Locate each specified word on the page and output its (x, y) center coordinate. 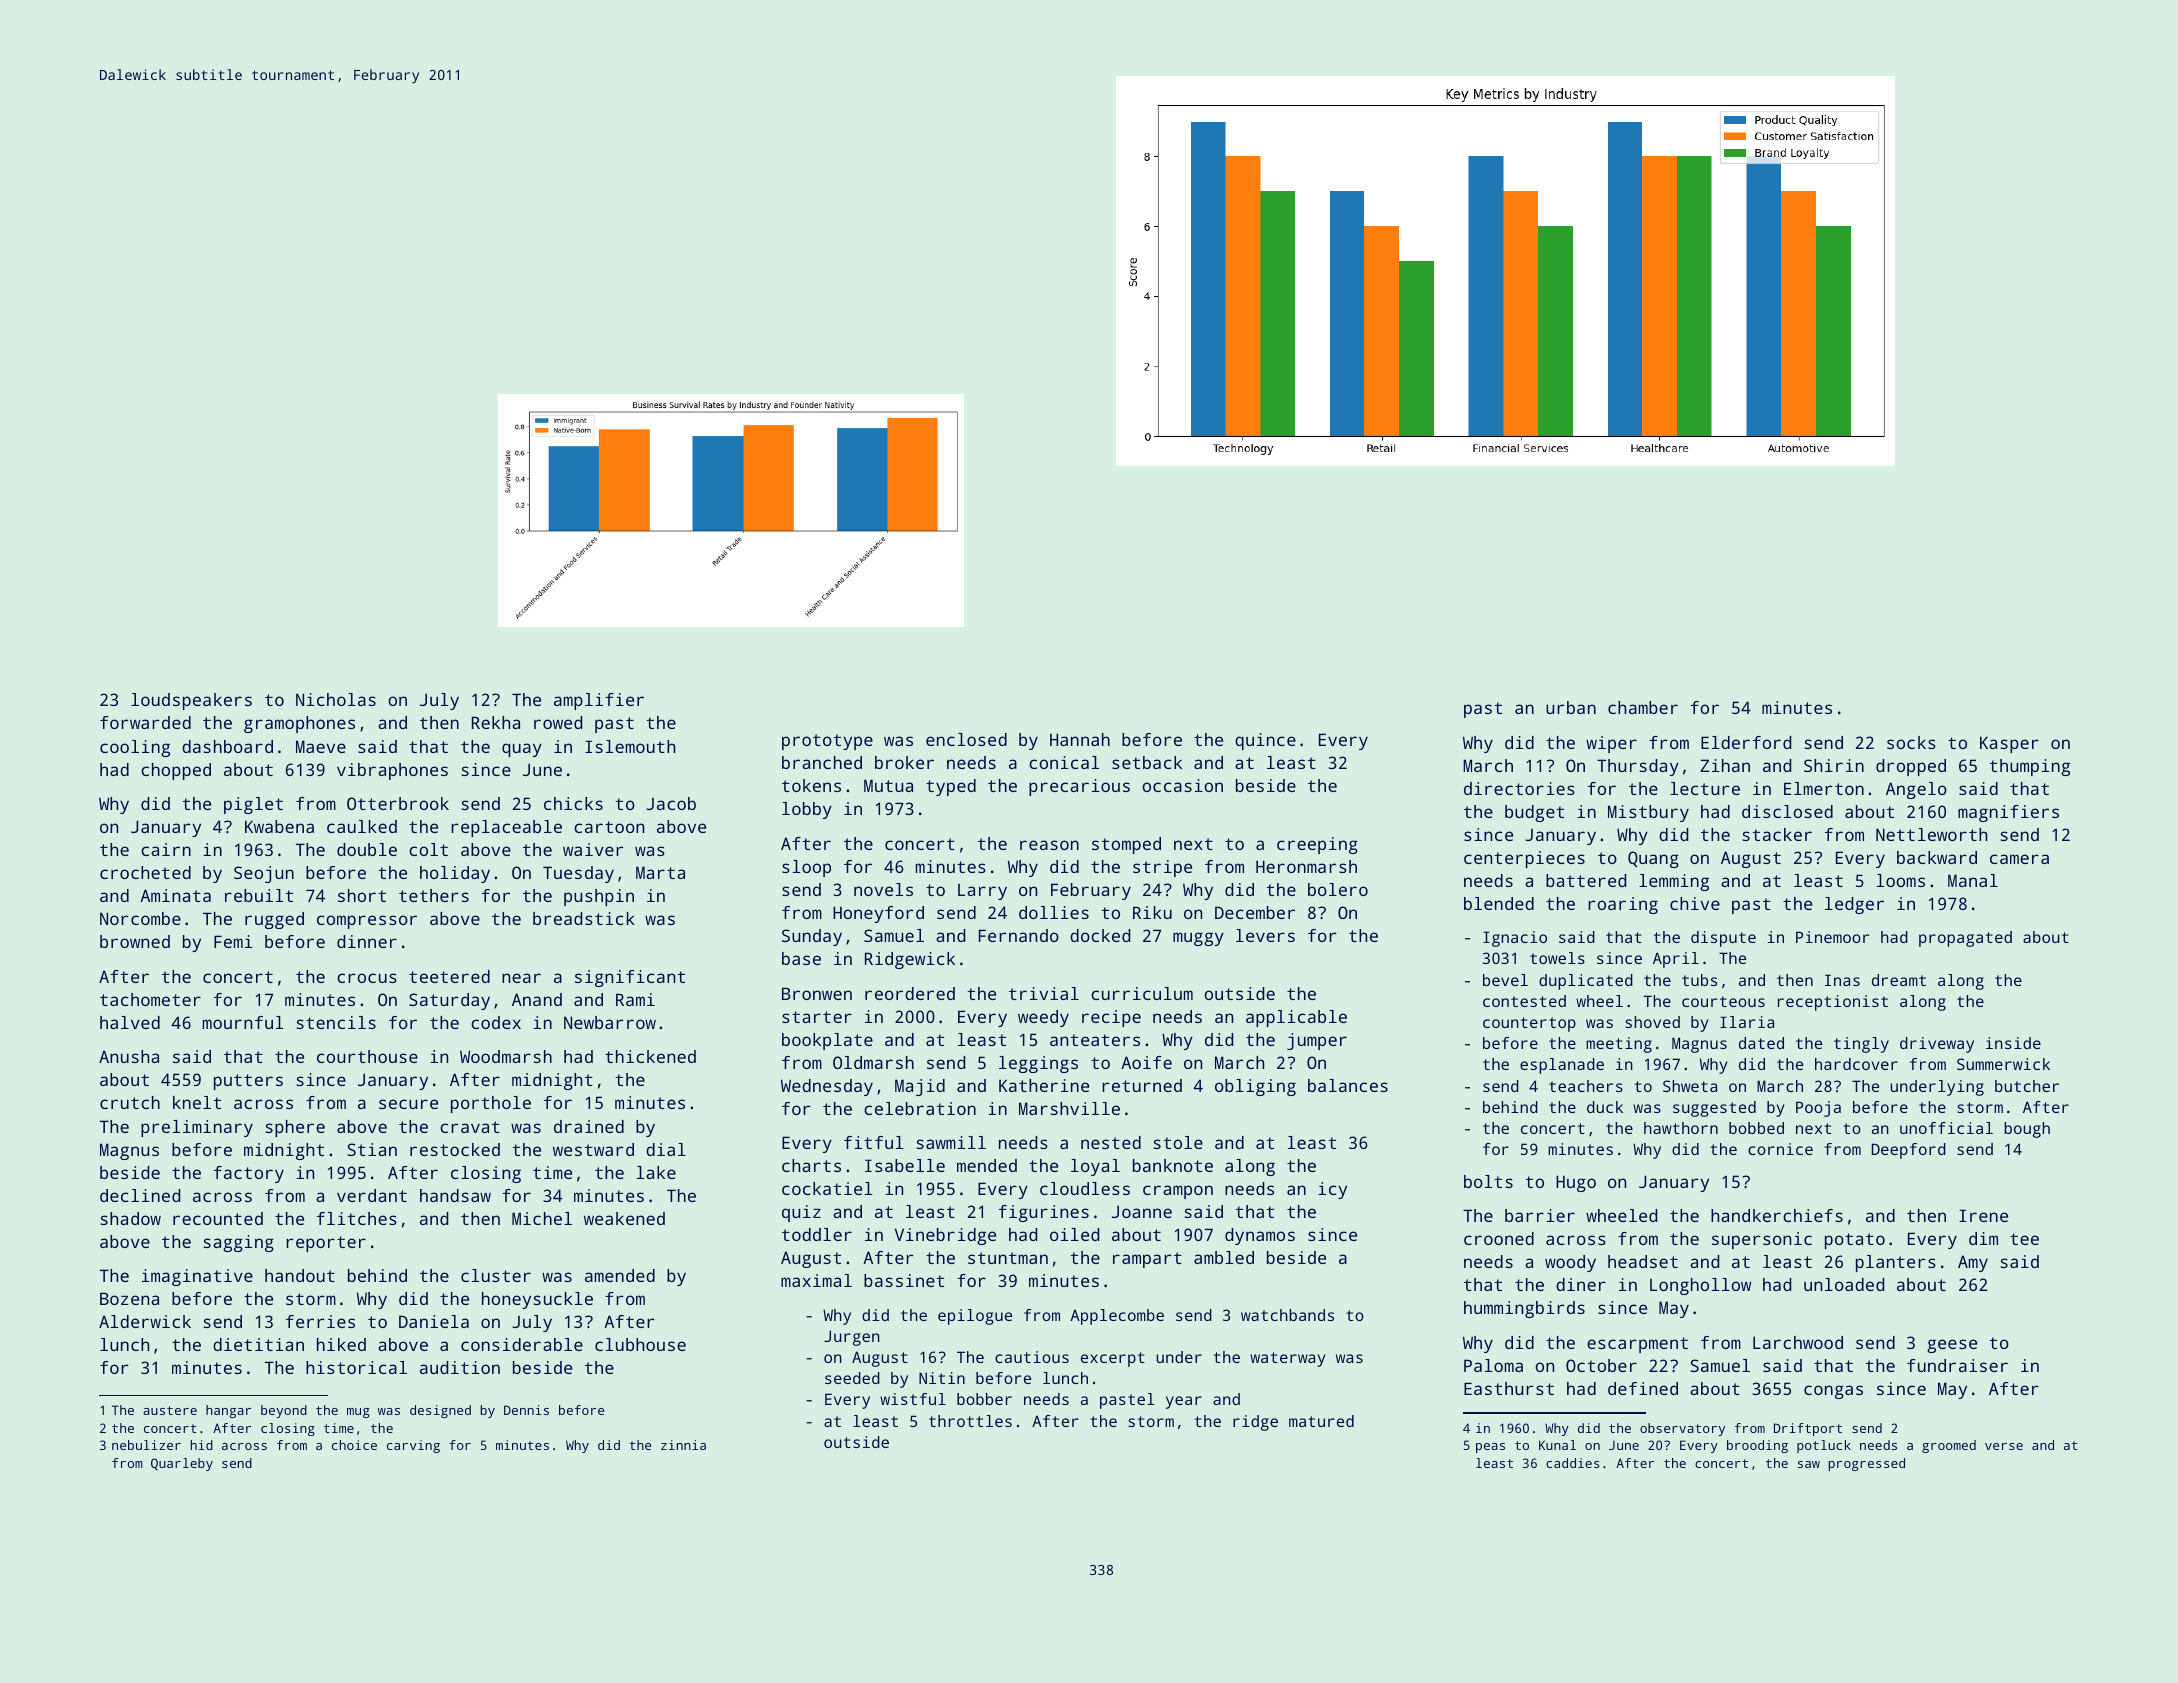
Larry (982, 892)
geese (1952, 1346)
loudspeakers (191, 701)
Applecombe (1117, 1317)
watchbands (1287, 1315)
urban (1571, 707)
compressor (367, 922)
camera (2019, 859)
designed (440, 1411)
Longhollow (1700, 1286)
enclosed (966, 739)
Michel (542, 1218)
